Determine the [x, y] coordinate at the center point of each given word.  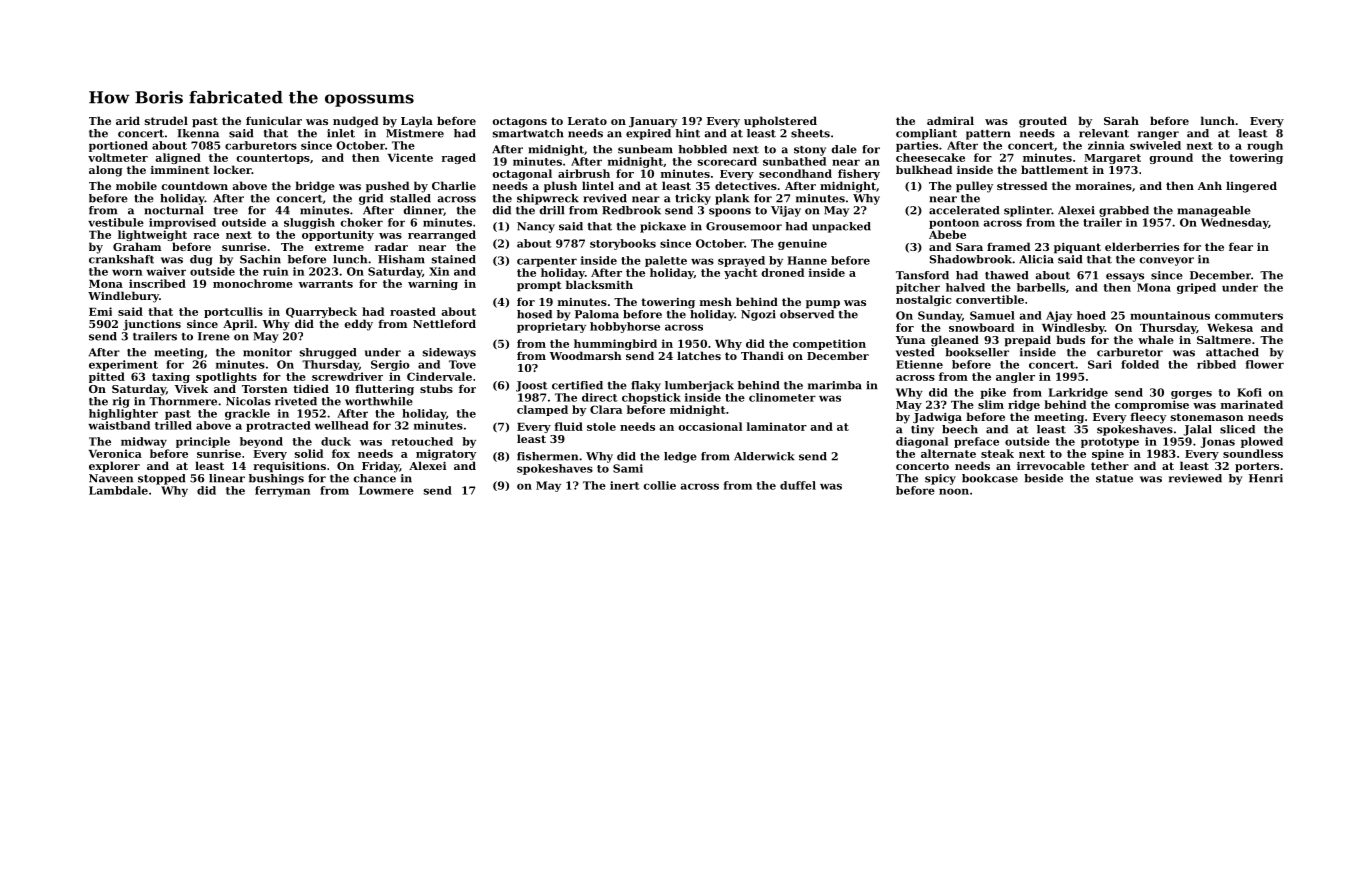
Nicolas [248, 401]
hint [688, 133]
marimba [835, 385]
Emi [100, 311]
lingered [1251, 187]
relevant [1104, 133]
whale [1156, 339]
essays [1125, 277]
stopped [161, 479]
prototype [1110, 443]
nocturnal [173, 210]
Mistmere [415, 133]
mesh [716, 301]
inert [625, 485]
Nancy [536, 227]
